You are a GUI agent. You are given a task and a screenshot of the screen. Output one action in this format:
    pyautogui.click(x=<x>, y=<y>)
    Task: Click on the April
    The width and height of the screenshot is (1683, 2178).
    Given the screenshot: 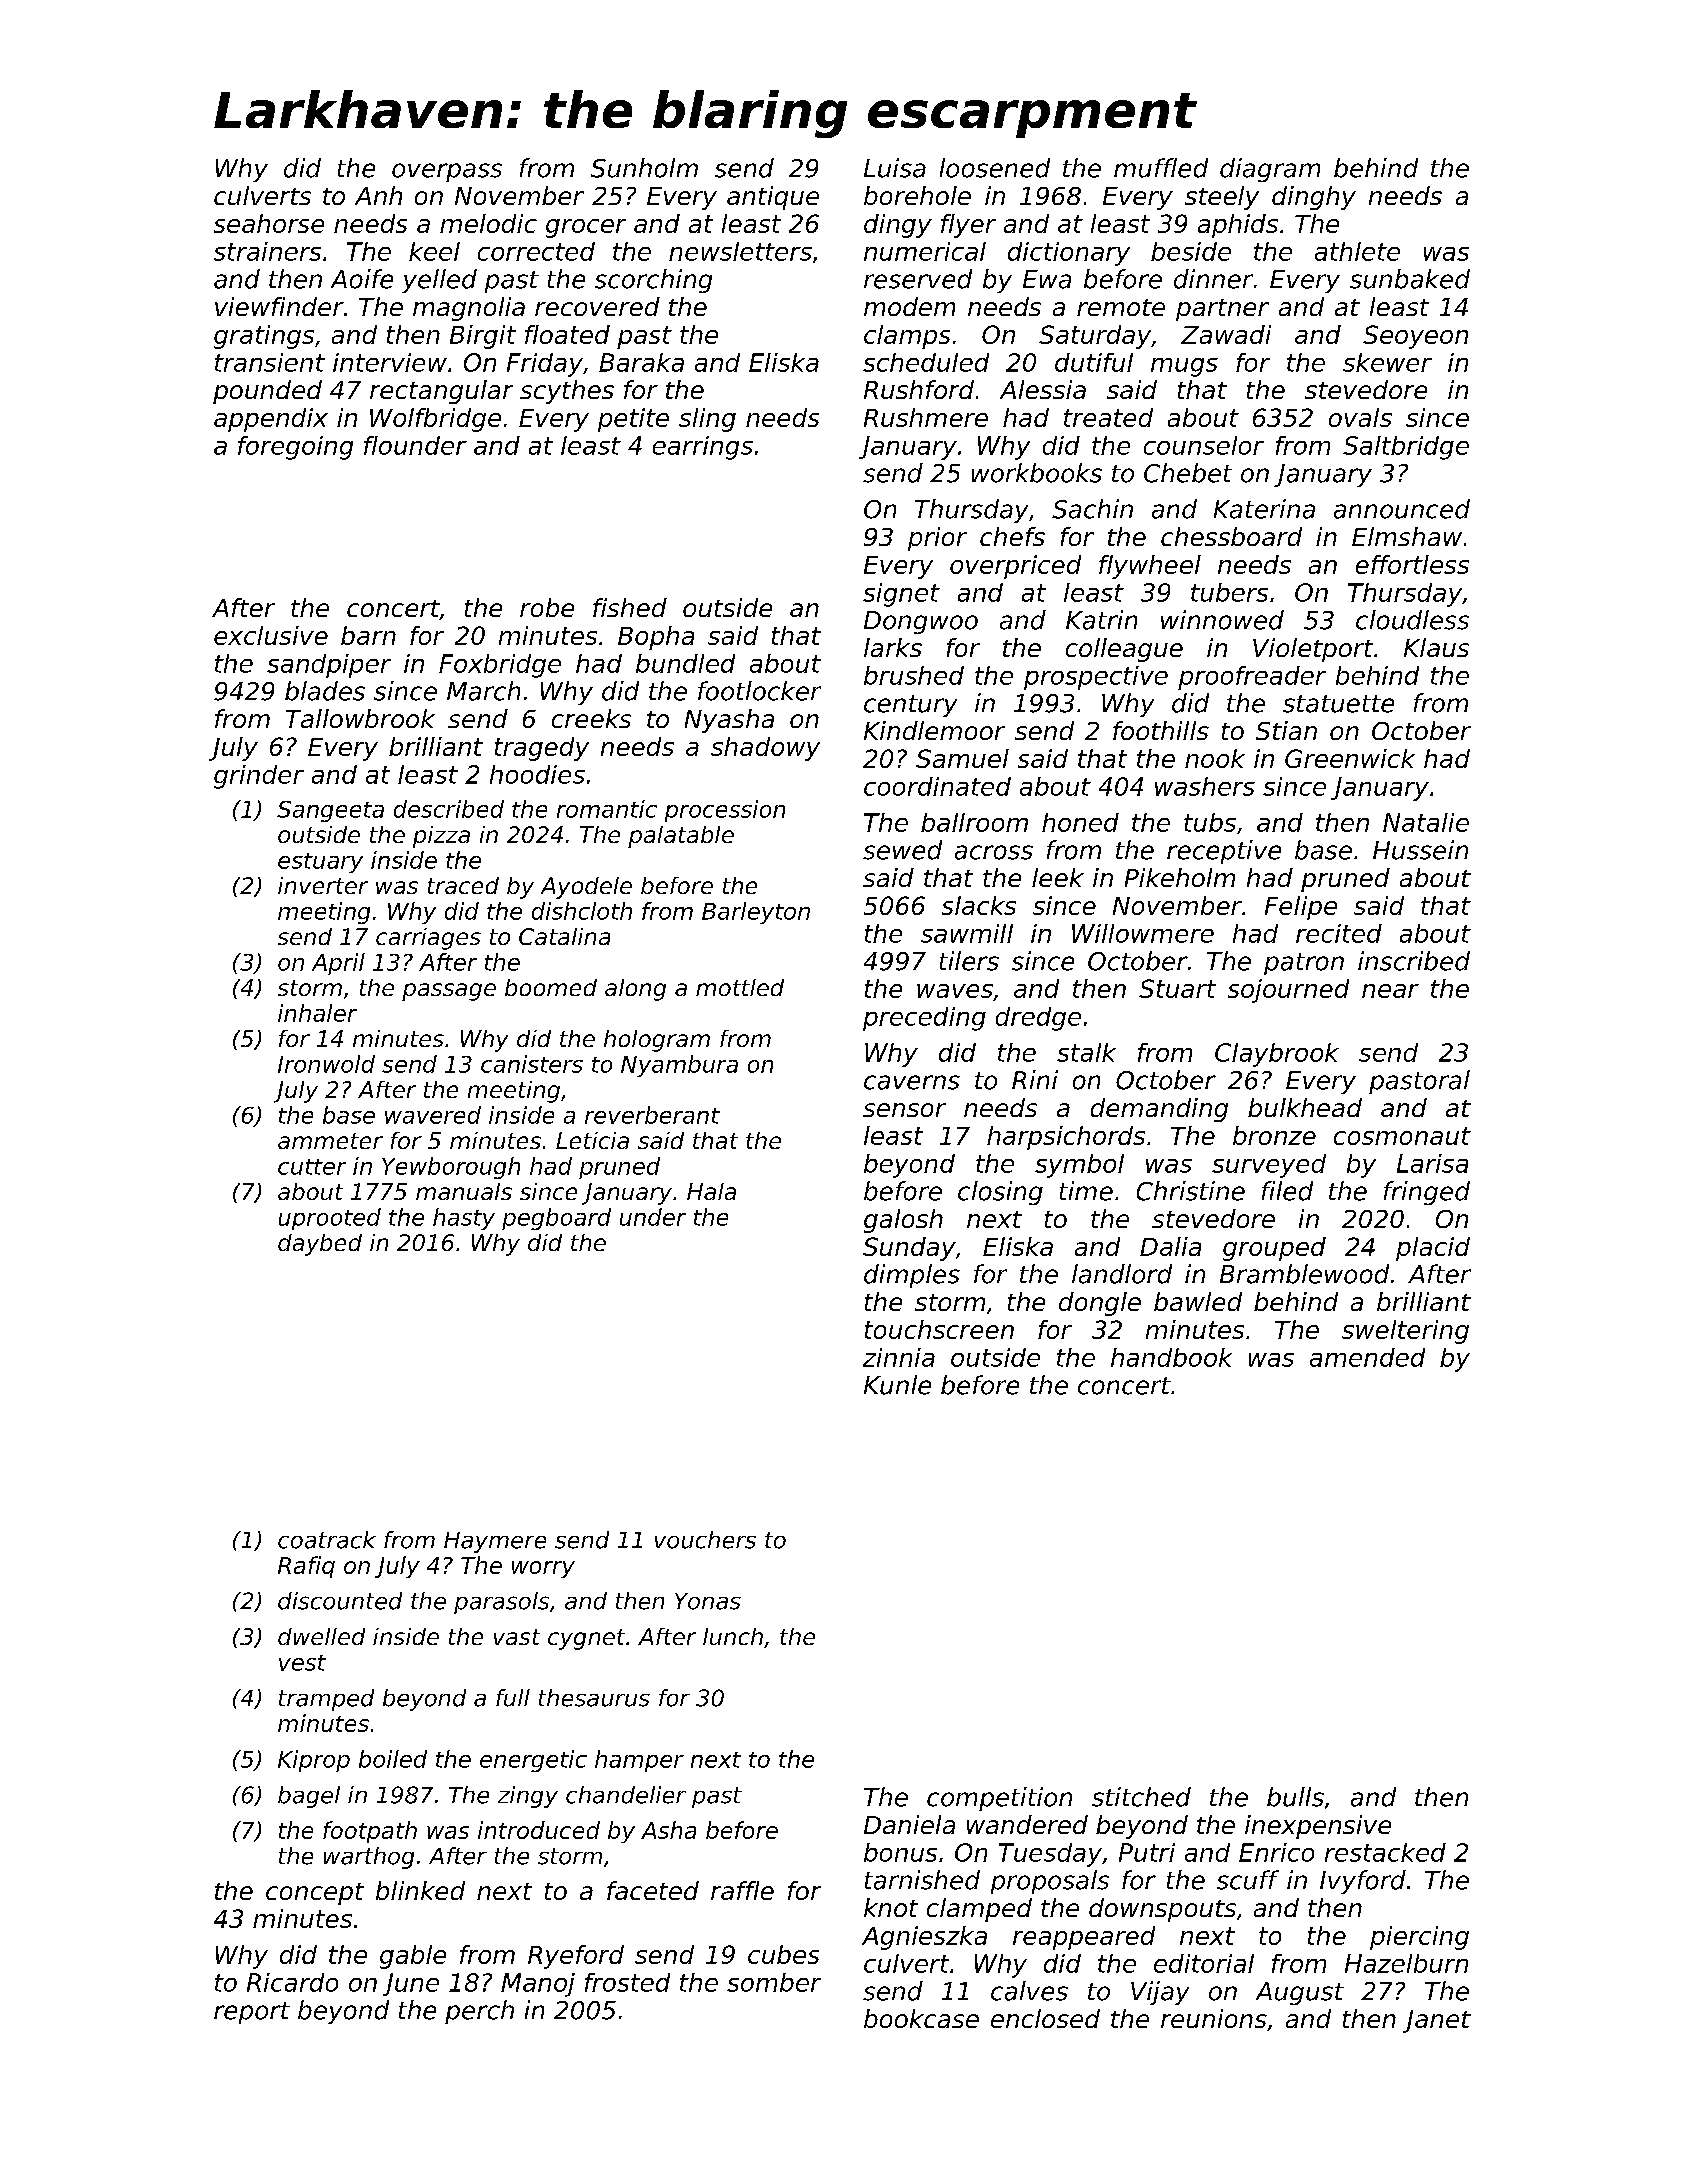 What is the action you would take?
    pyautogui.click(x=338, y=964)
